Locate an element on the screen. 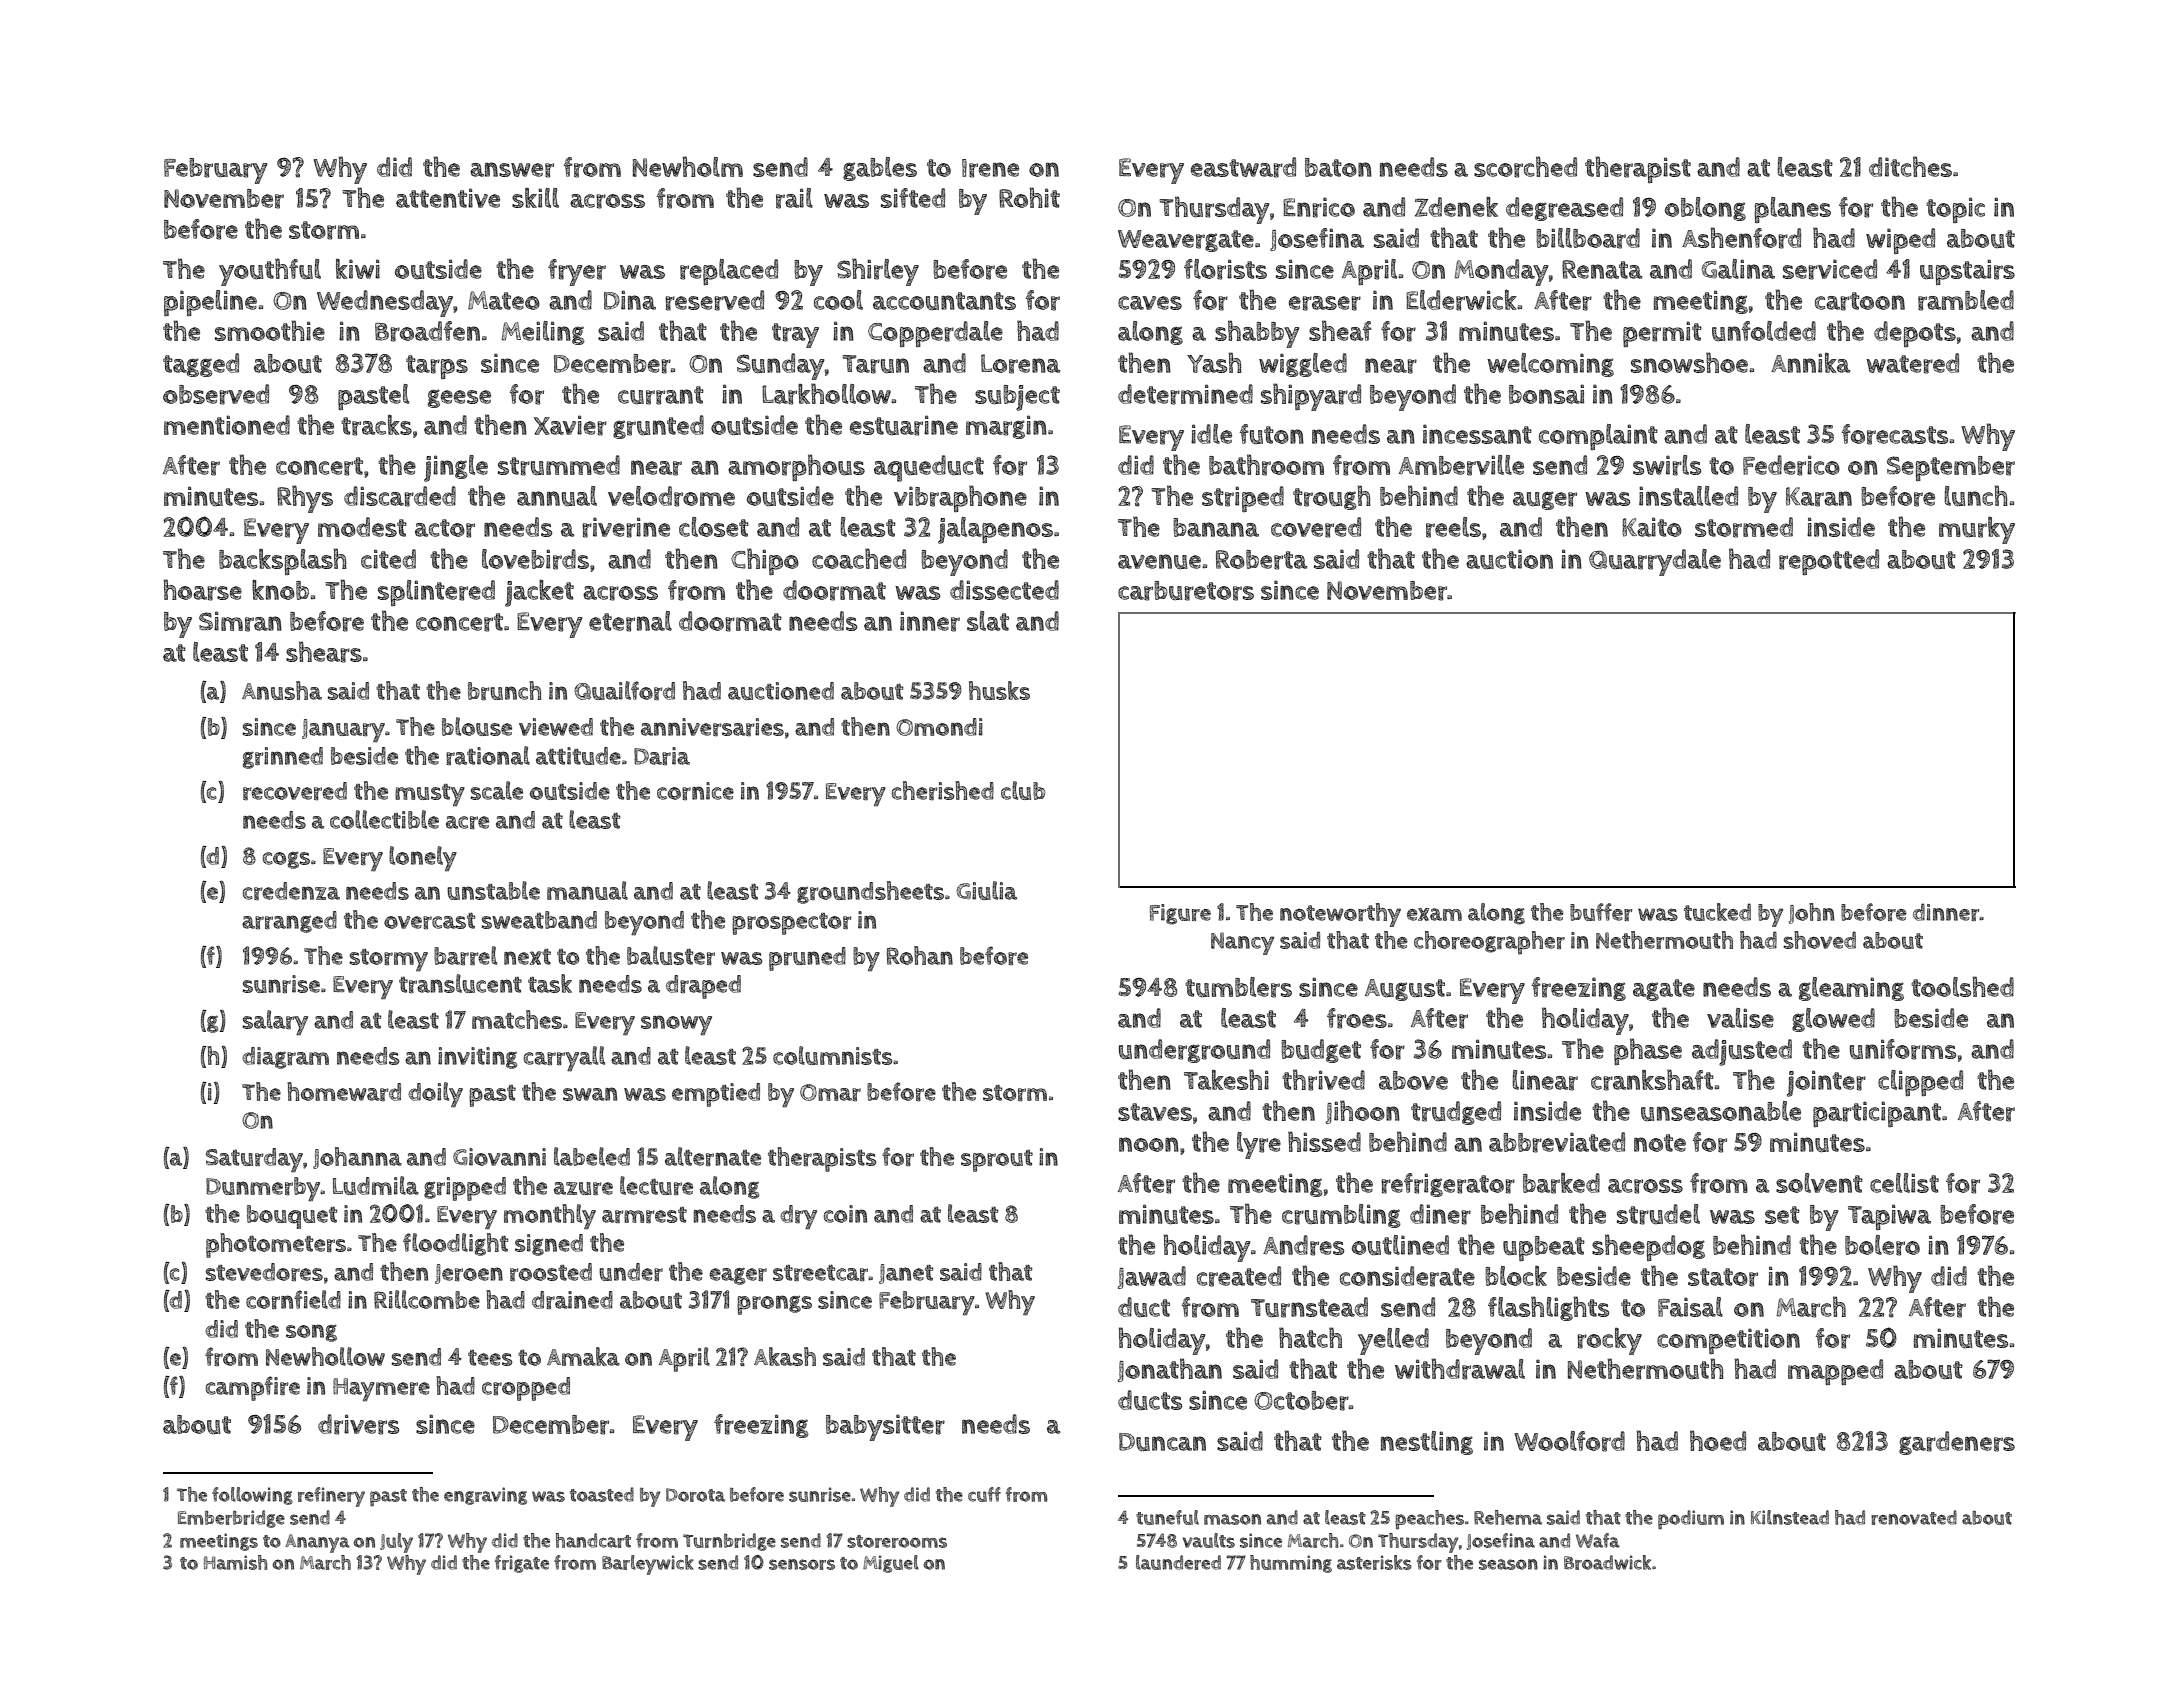  bolero is located at coordinates (1882, 1245).
